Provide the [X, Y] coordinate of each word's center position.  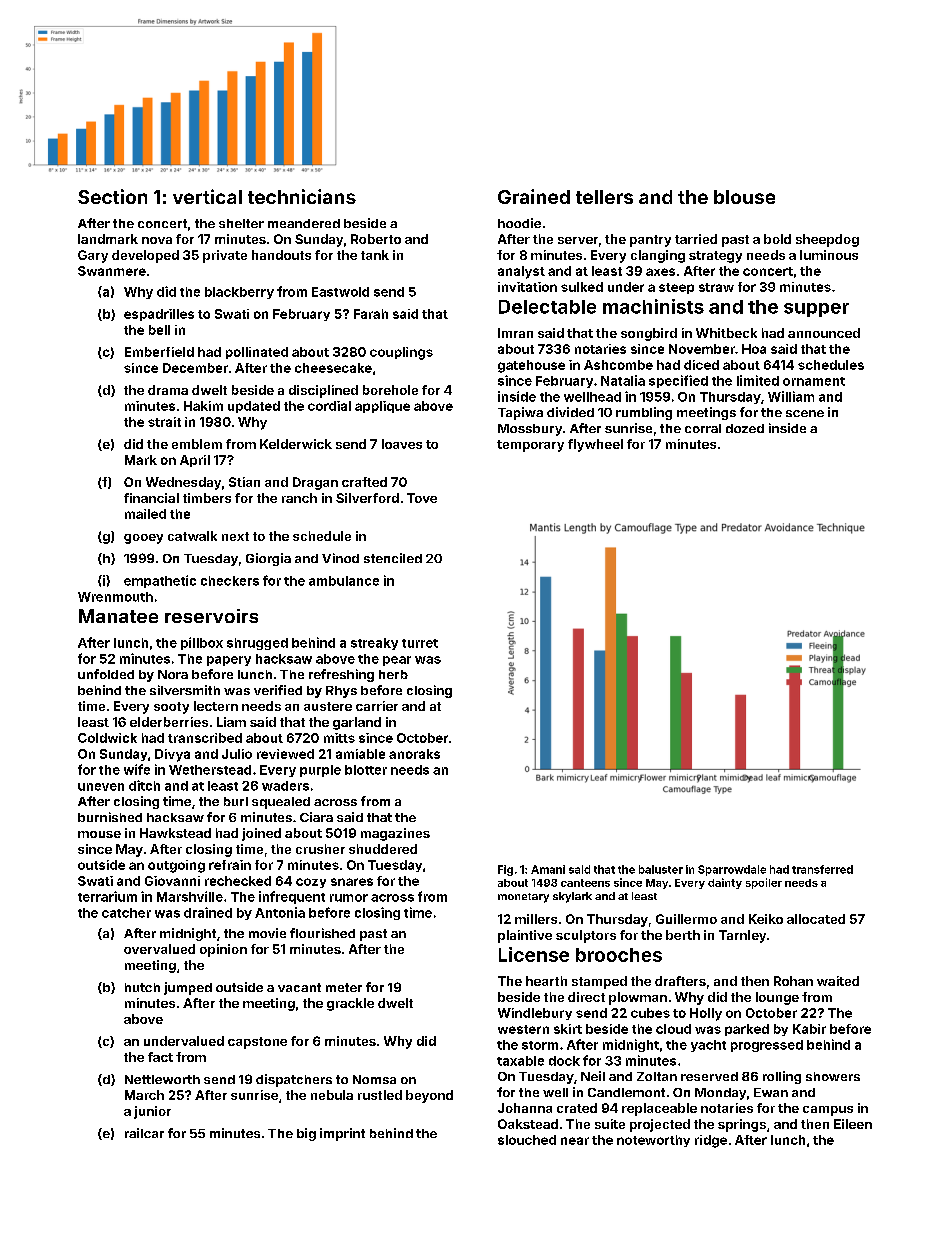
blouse [744, 197]
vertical [207, 196]
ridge [711, 1141]
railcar [144, 1133]
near [575, 1141]
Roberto [376, 239]
